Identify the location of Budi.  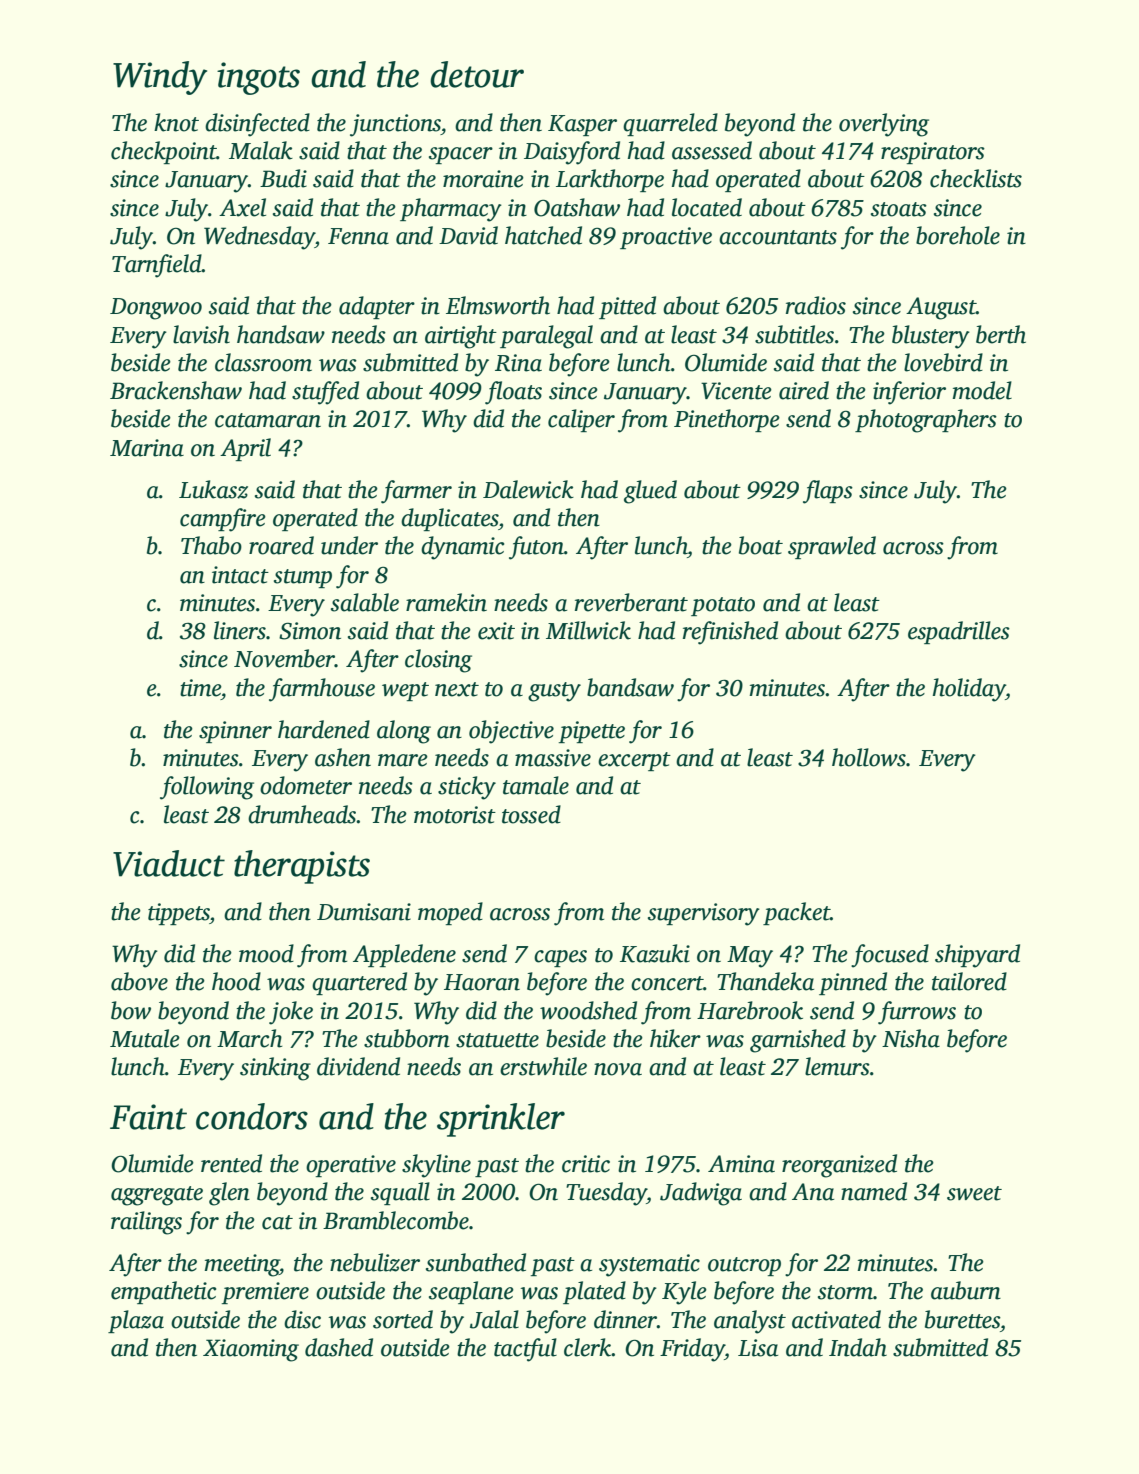
(283, 178).
